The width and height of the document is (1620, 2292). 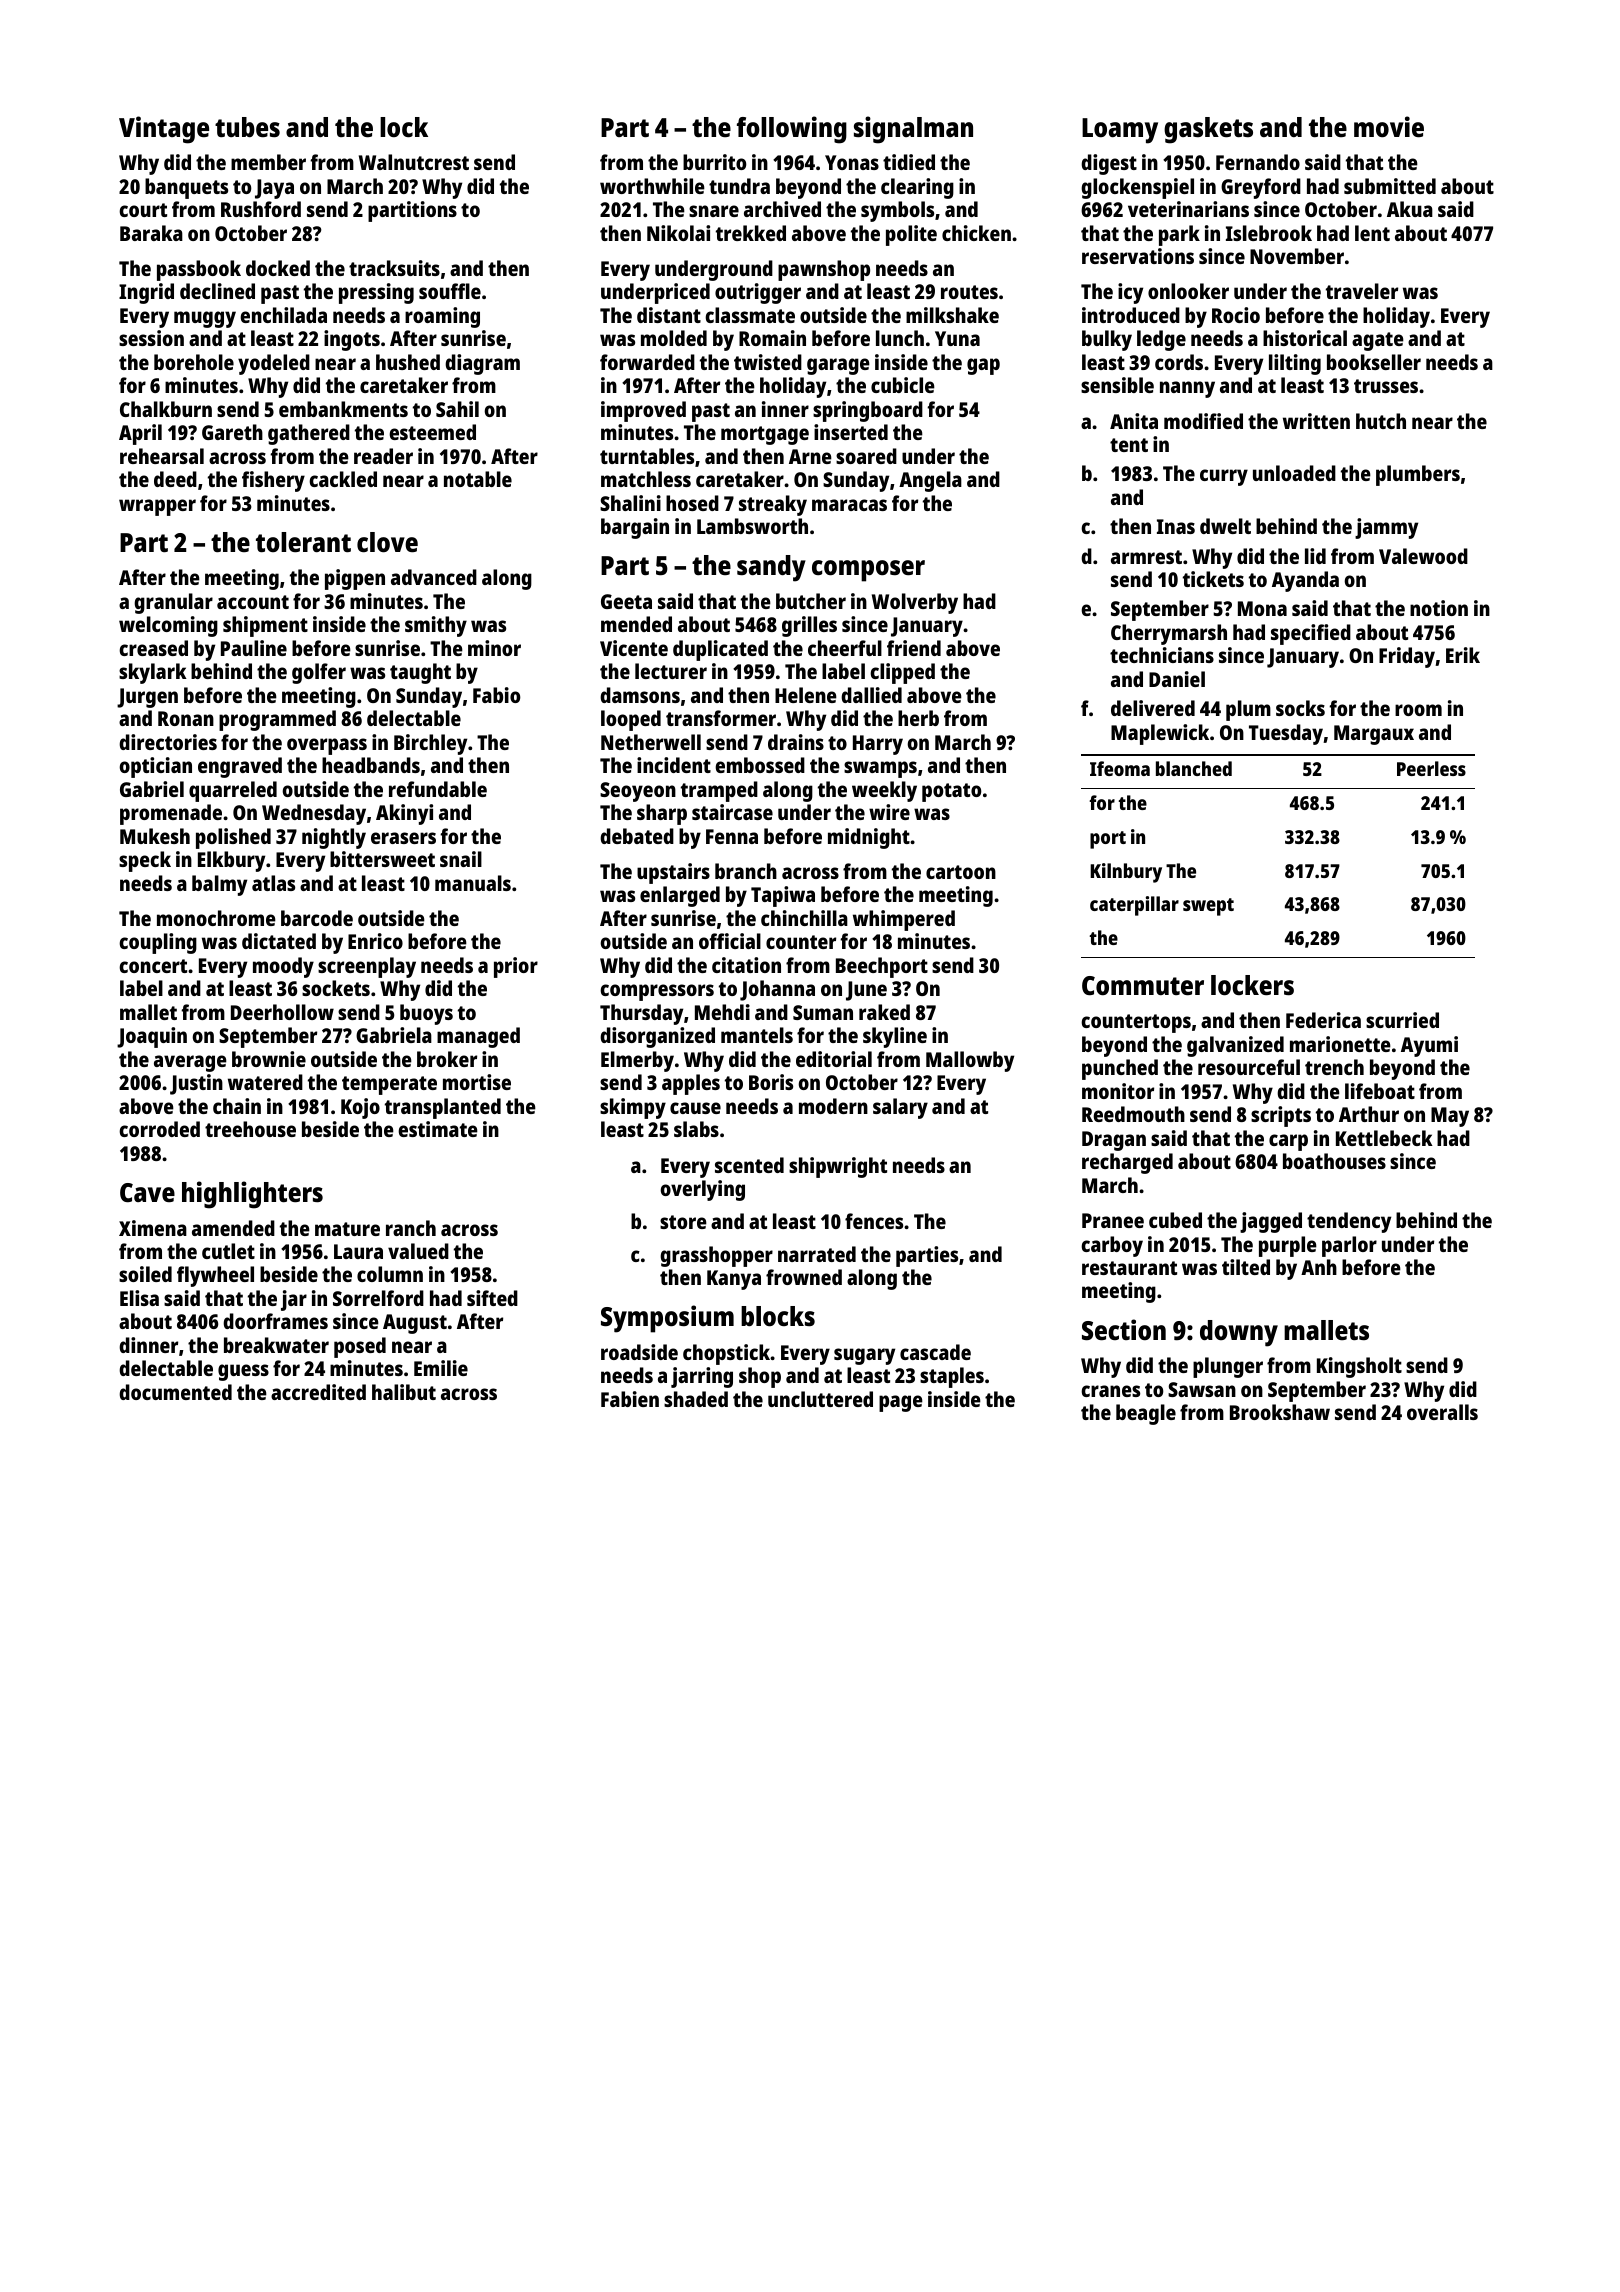 I want to click on movie, so click(x=1389, y=127).
